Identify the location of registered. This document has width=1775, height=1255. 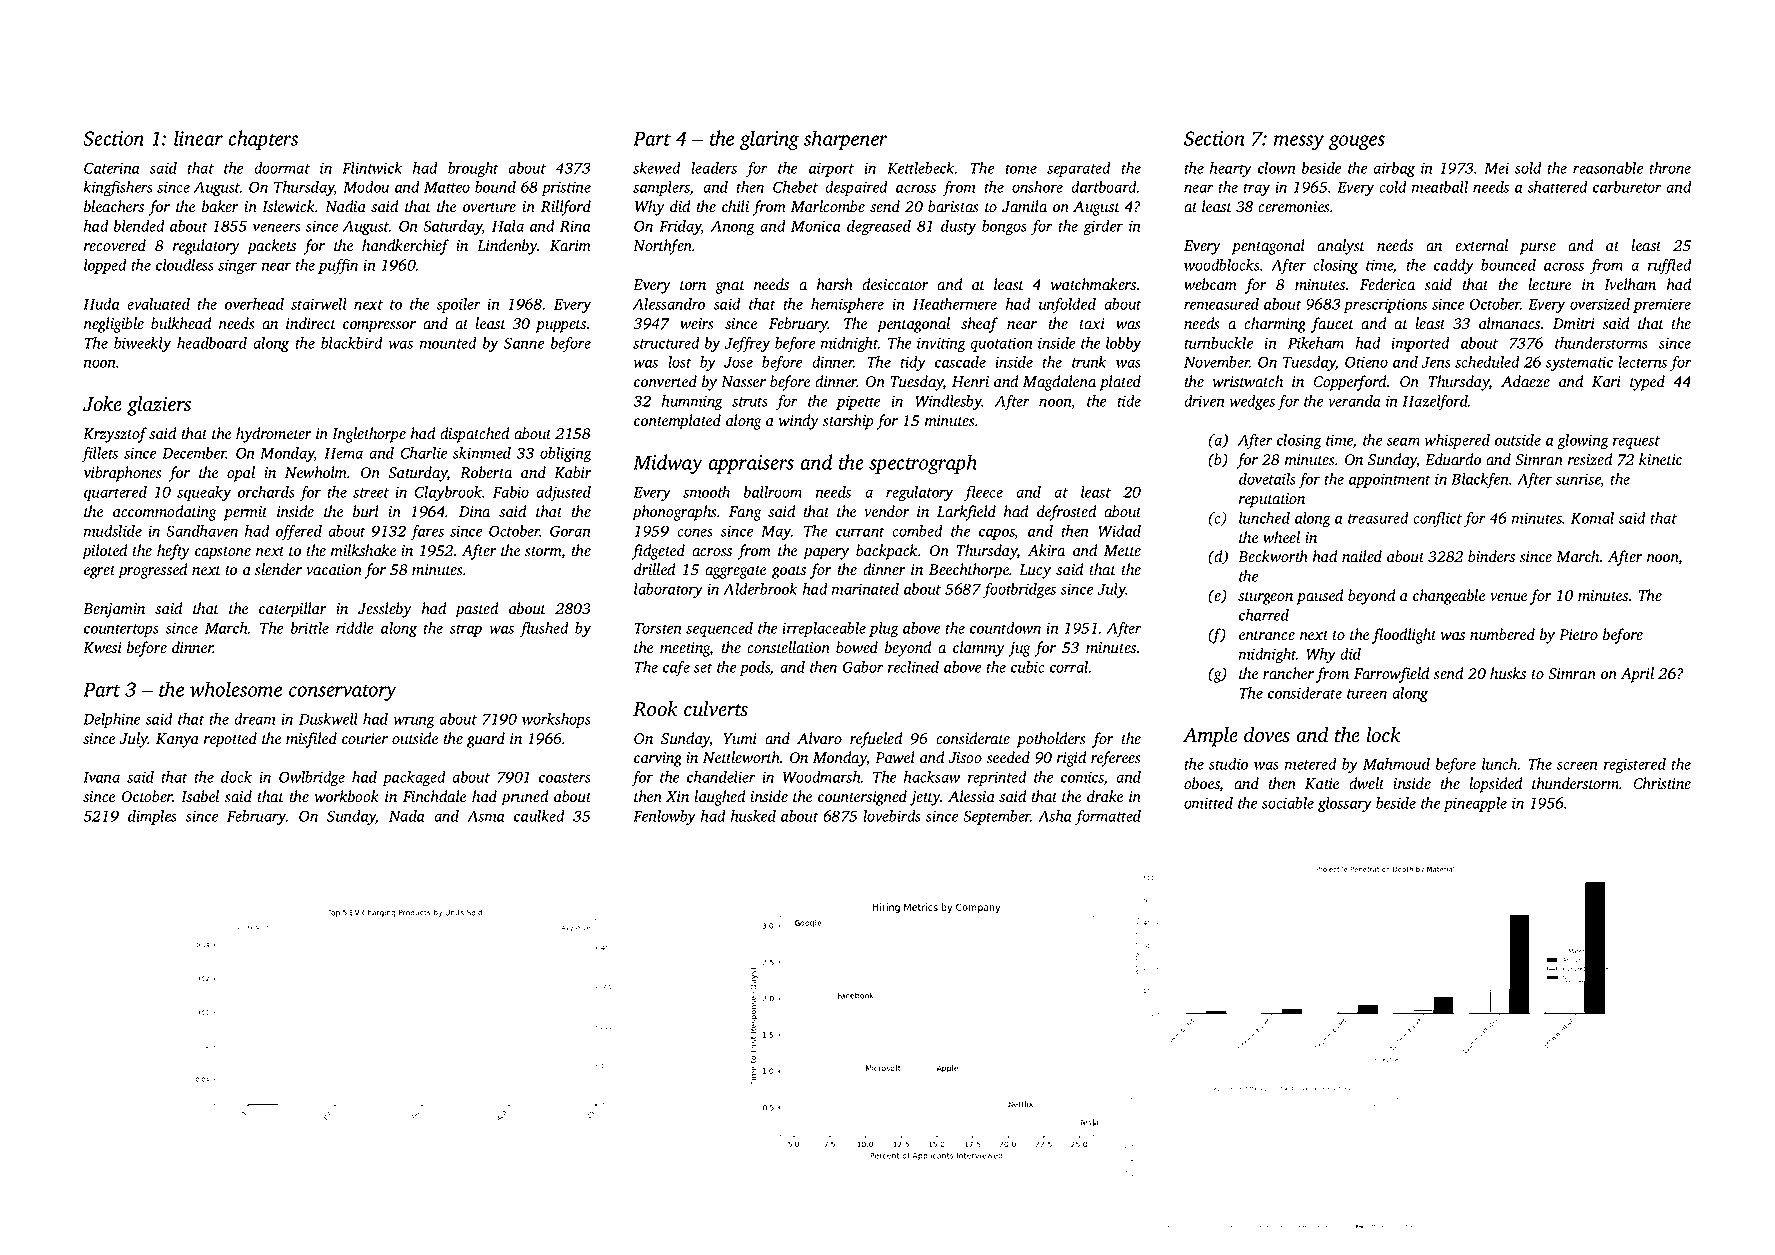
(1635, 765).
